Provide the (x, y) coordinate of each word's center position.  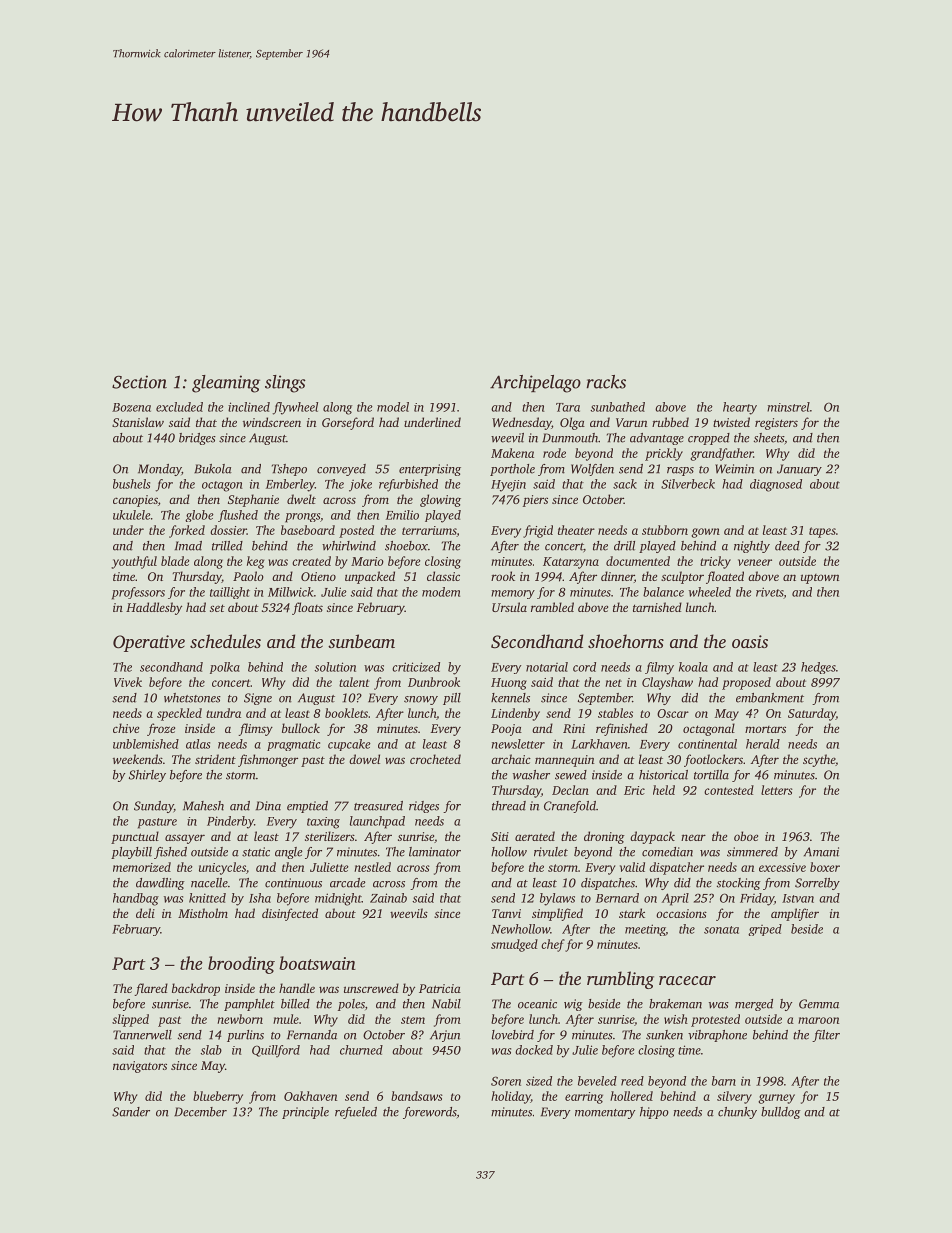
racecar (687, 980)
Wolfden (592, 470)
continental (707, 744)
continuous (293, 883)
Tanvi (506, 913)
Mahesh (203, 806)
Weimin (734, 469)
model (393, 407)
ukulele (132, 515)
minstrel (788, 407)
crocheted (435, 759)
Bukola (213, 469)
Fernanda (312, 1035)
